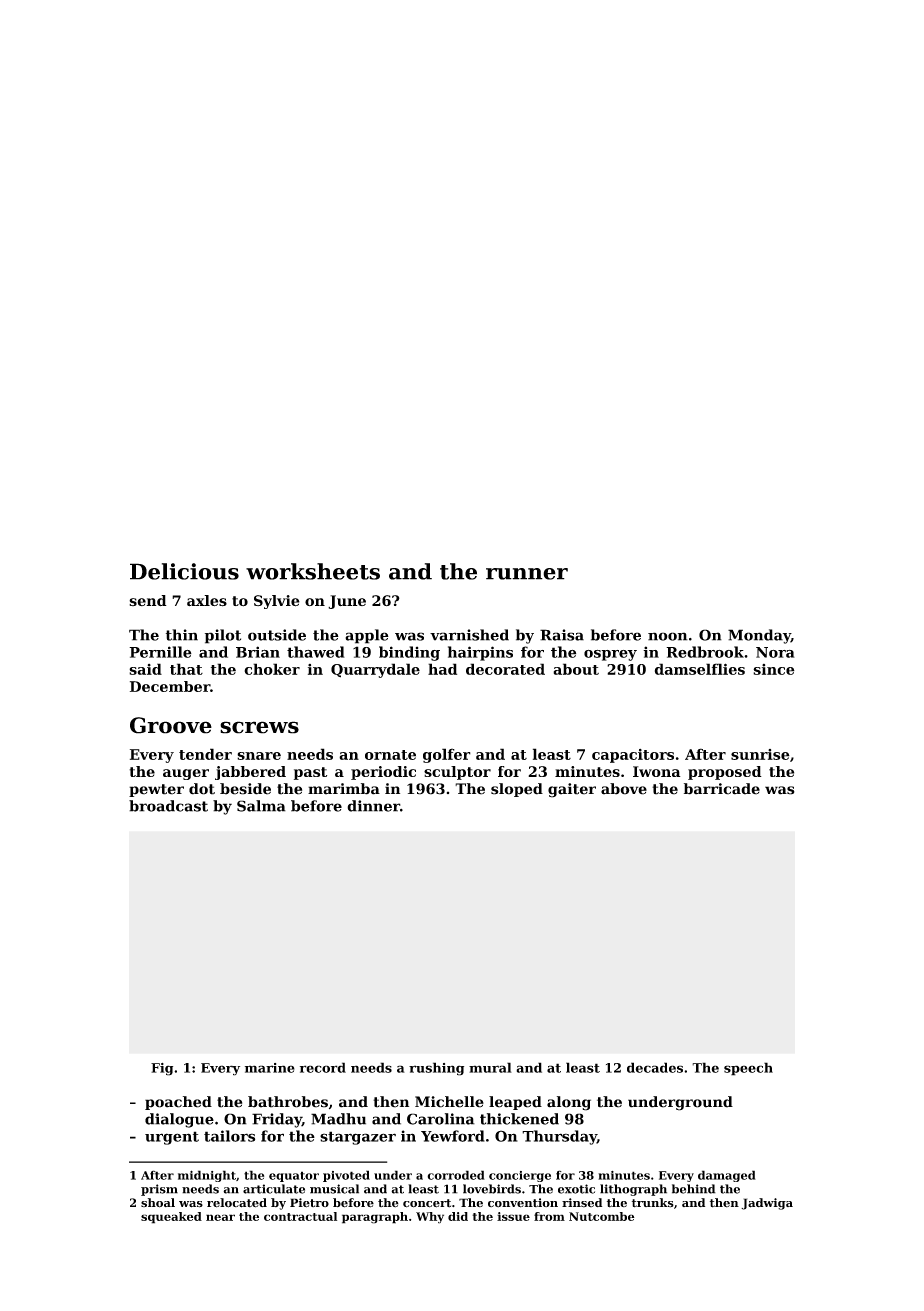 Image resolution: width=924 pixels, height=1311 pixels. I want to click on worksheets, so click(313, 571).
